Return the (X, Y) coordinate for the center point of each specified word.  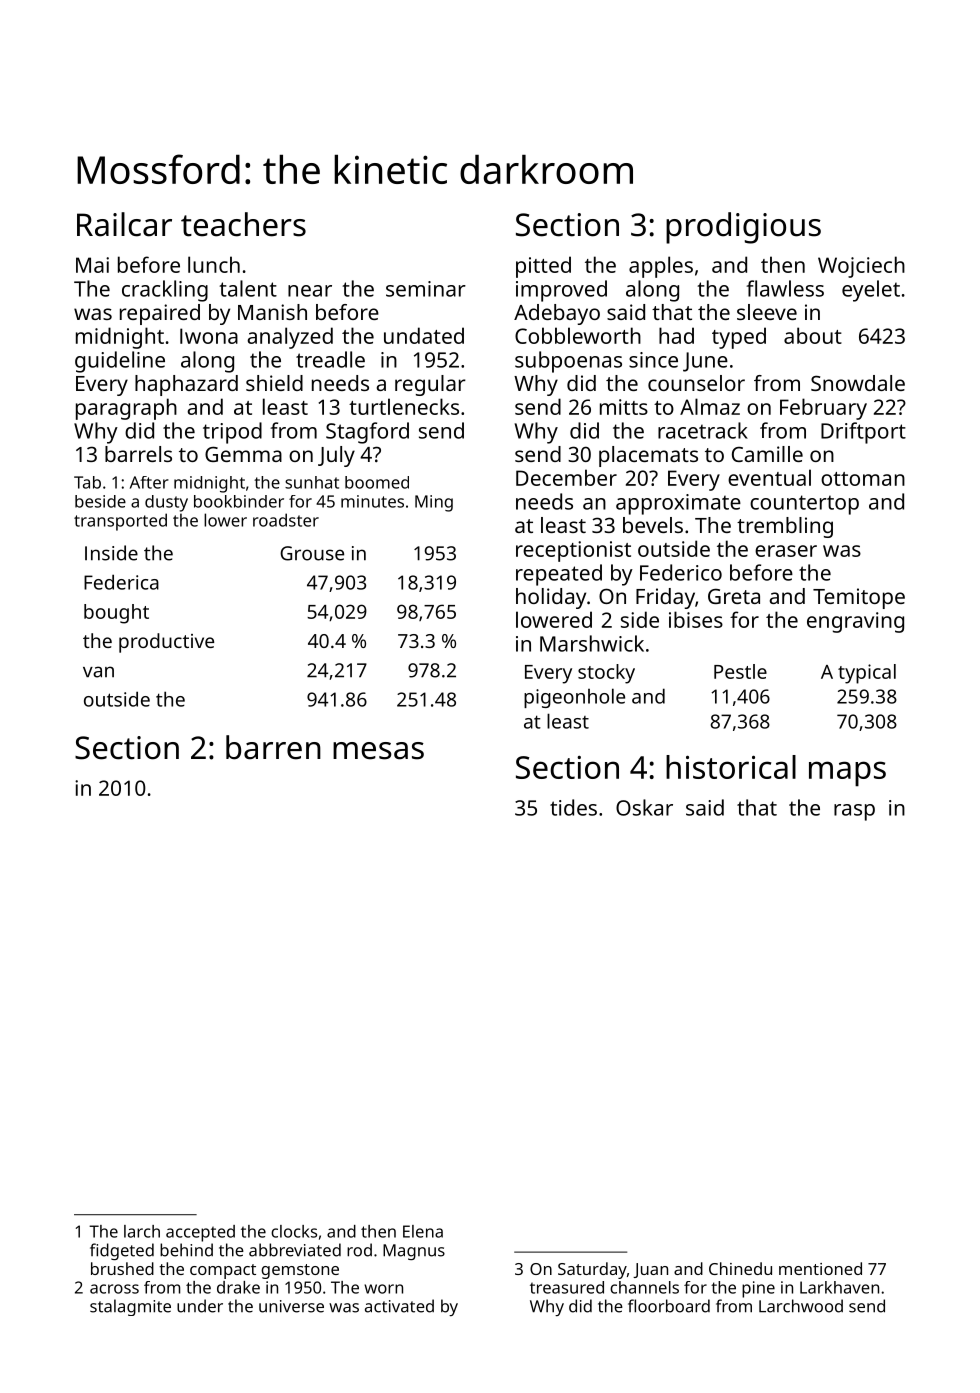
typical (867, 674)
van (98, 672)
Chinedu (740, 1268)
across (114, 1289)
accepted (200, 1233)
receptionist (573, 551)
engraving (855, 622)
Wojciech (861, 267)
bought (116, 614)
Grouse (312, 553)
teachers (243, 224)
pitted (543, 267)
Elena (423, 1231)
